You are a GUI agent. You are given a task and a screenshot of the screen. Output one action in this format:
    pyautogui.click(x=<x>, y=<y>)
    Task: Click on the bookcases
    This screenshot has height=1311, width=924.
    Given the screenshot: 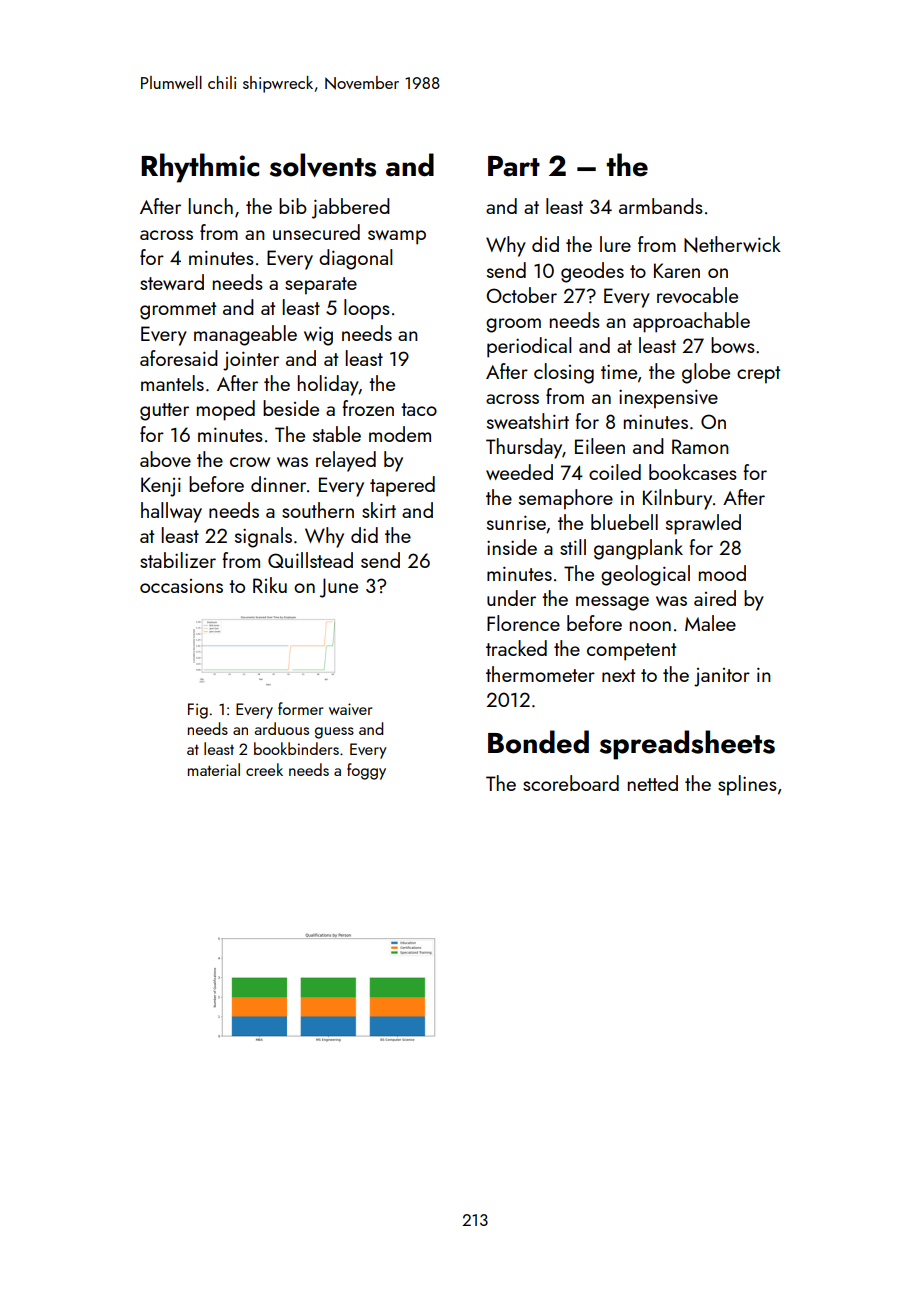 What is the action you would take?
    pyautogui.click(x=693, y=472)
